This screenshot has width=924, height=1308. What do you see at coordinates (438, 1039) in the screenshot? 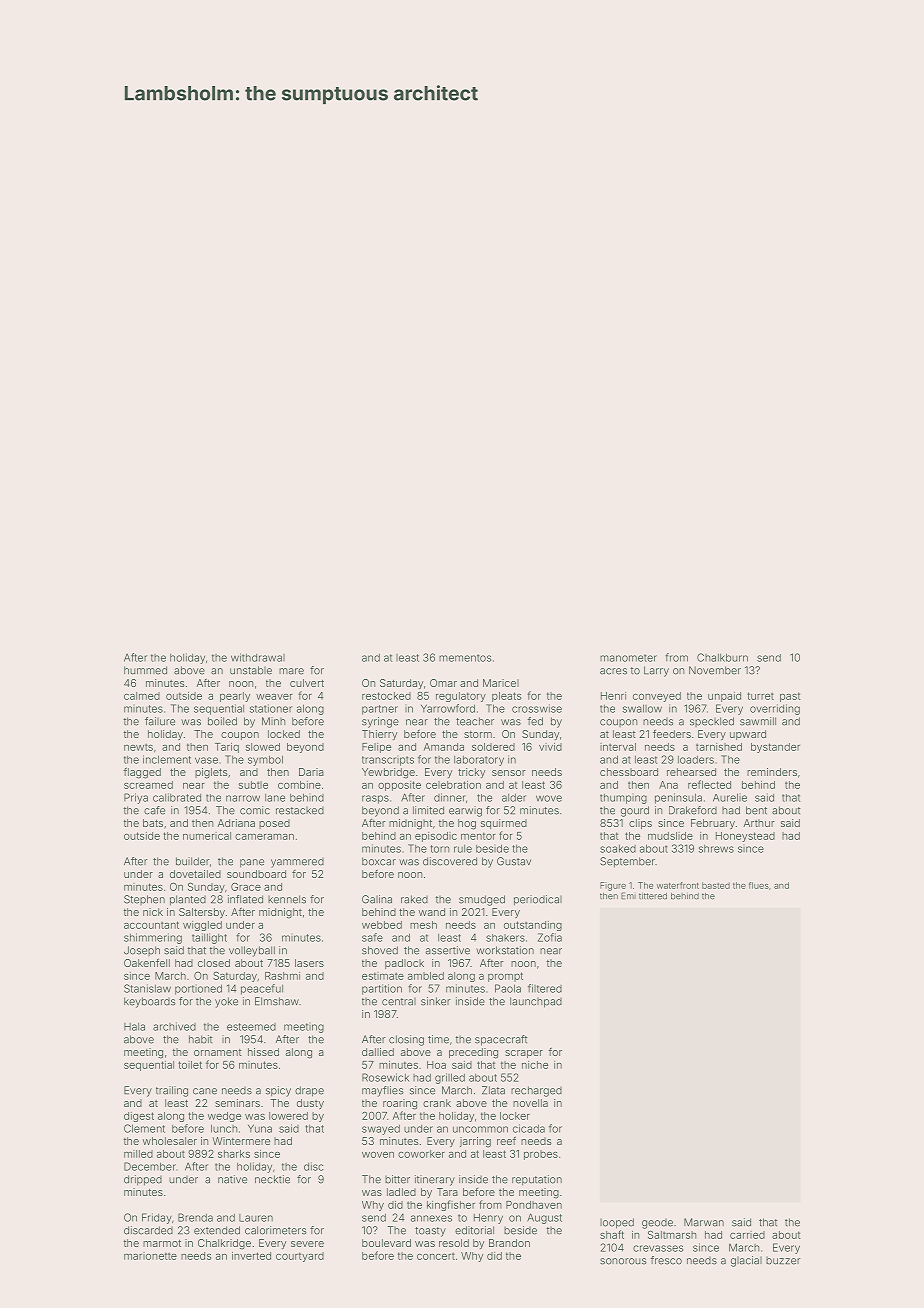
I see `time` at bounding box center [438, 1039].
